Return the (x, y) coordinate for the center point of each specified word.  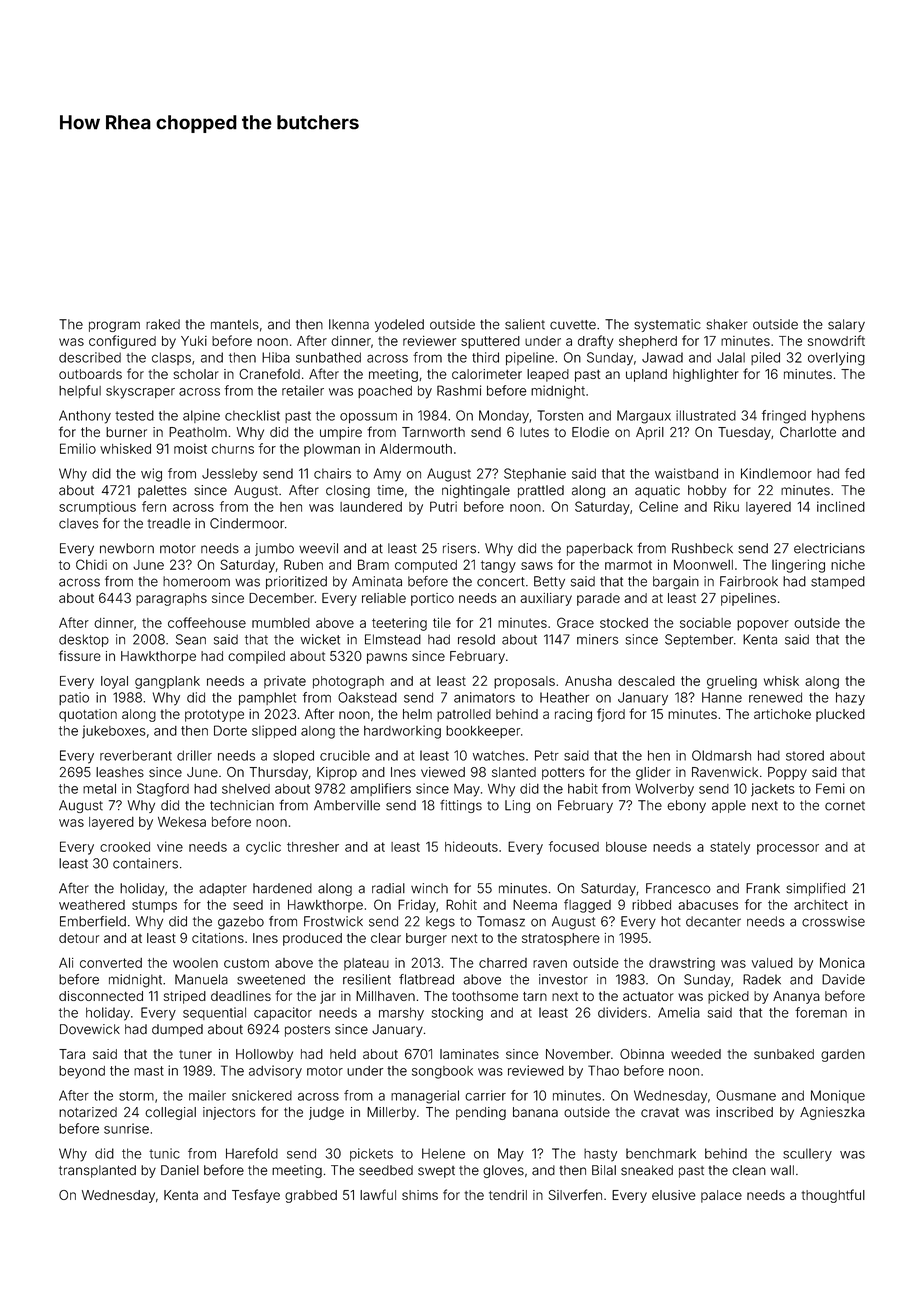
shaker (727, 324)
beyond (82, 1072)
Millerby (391, 1113)
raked (163, 324)
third (485, 357)
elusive (674, 1195)
